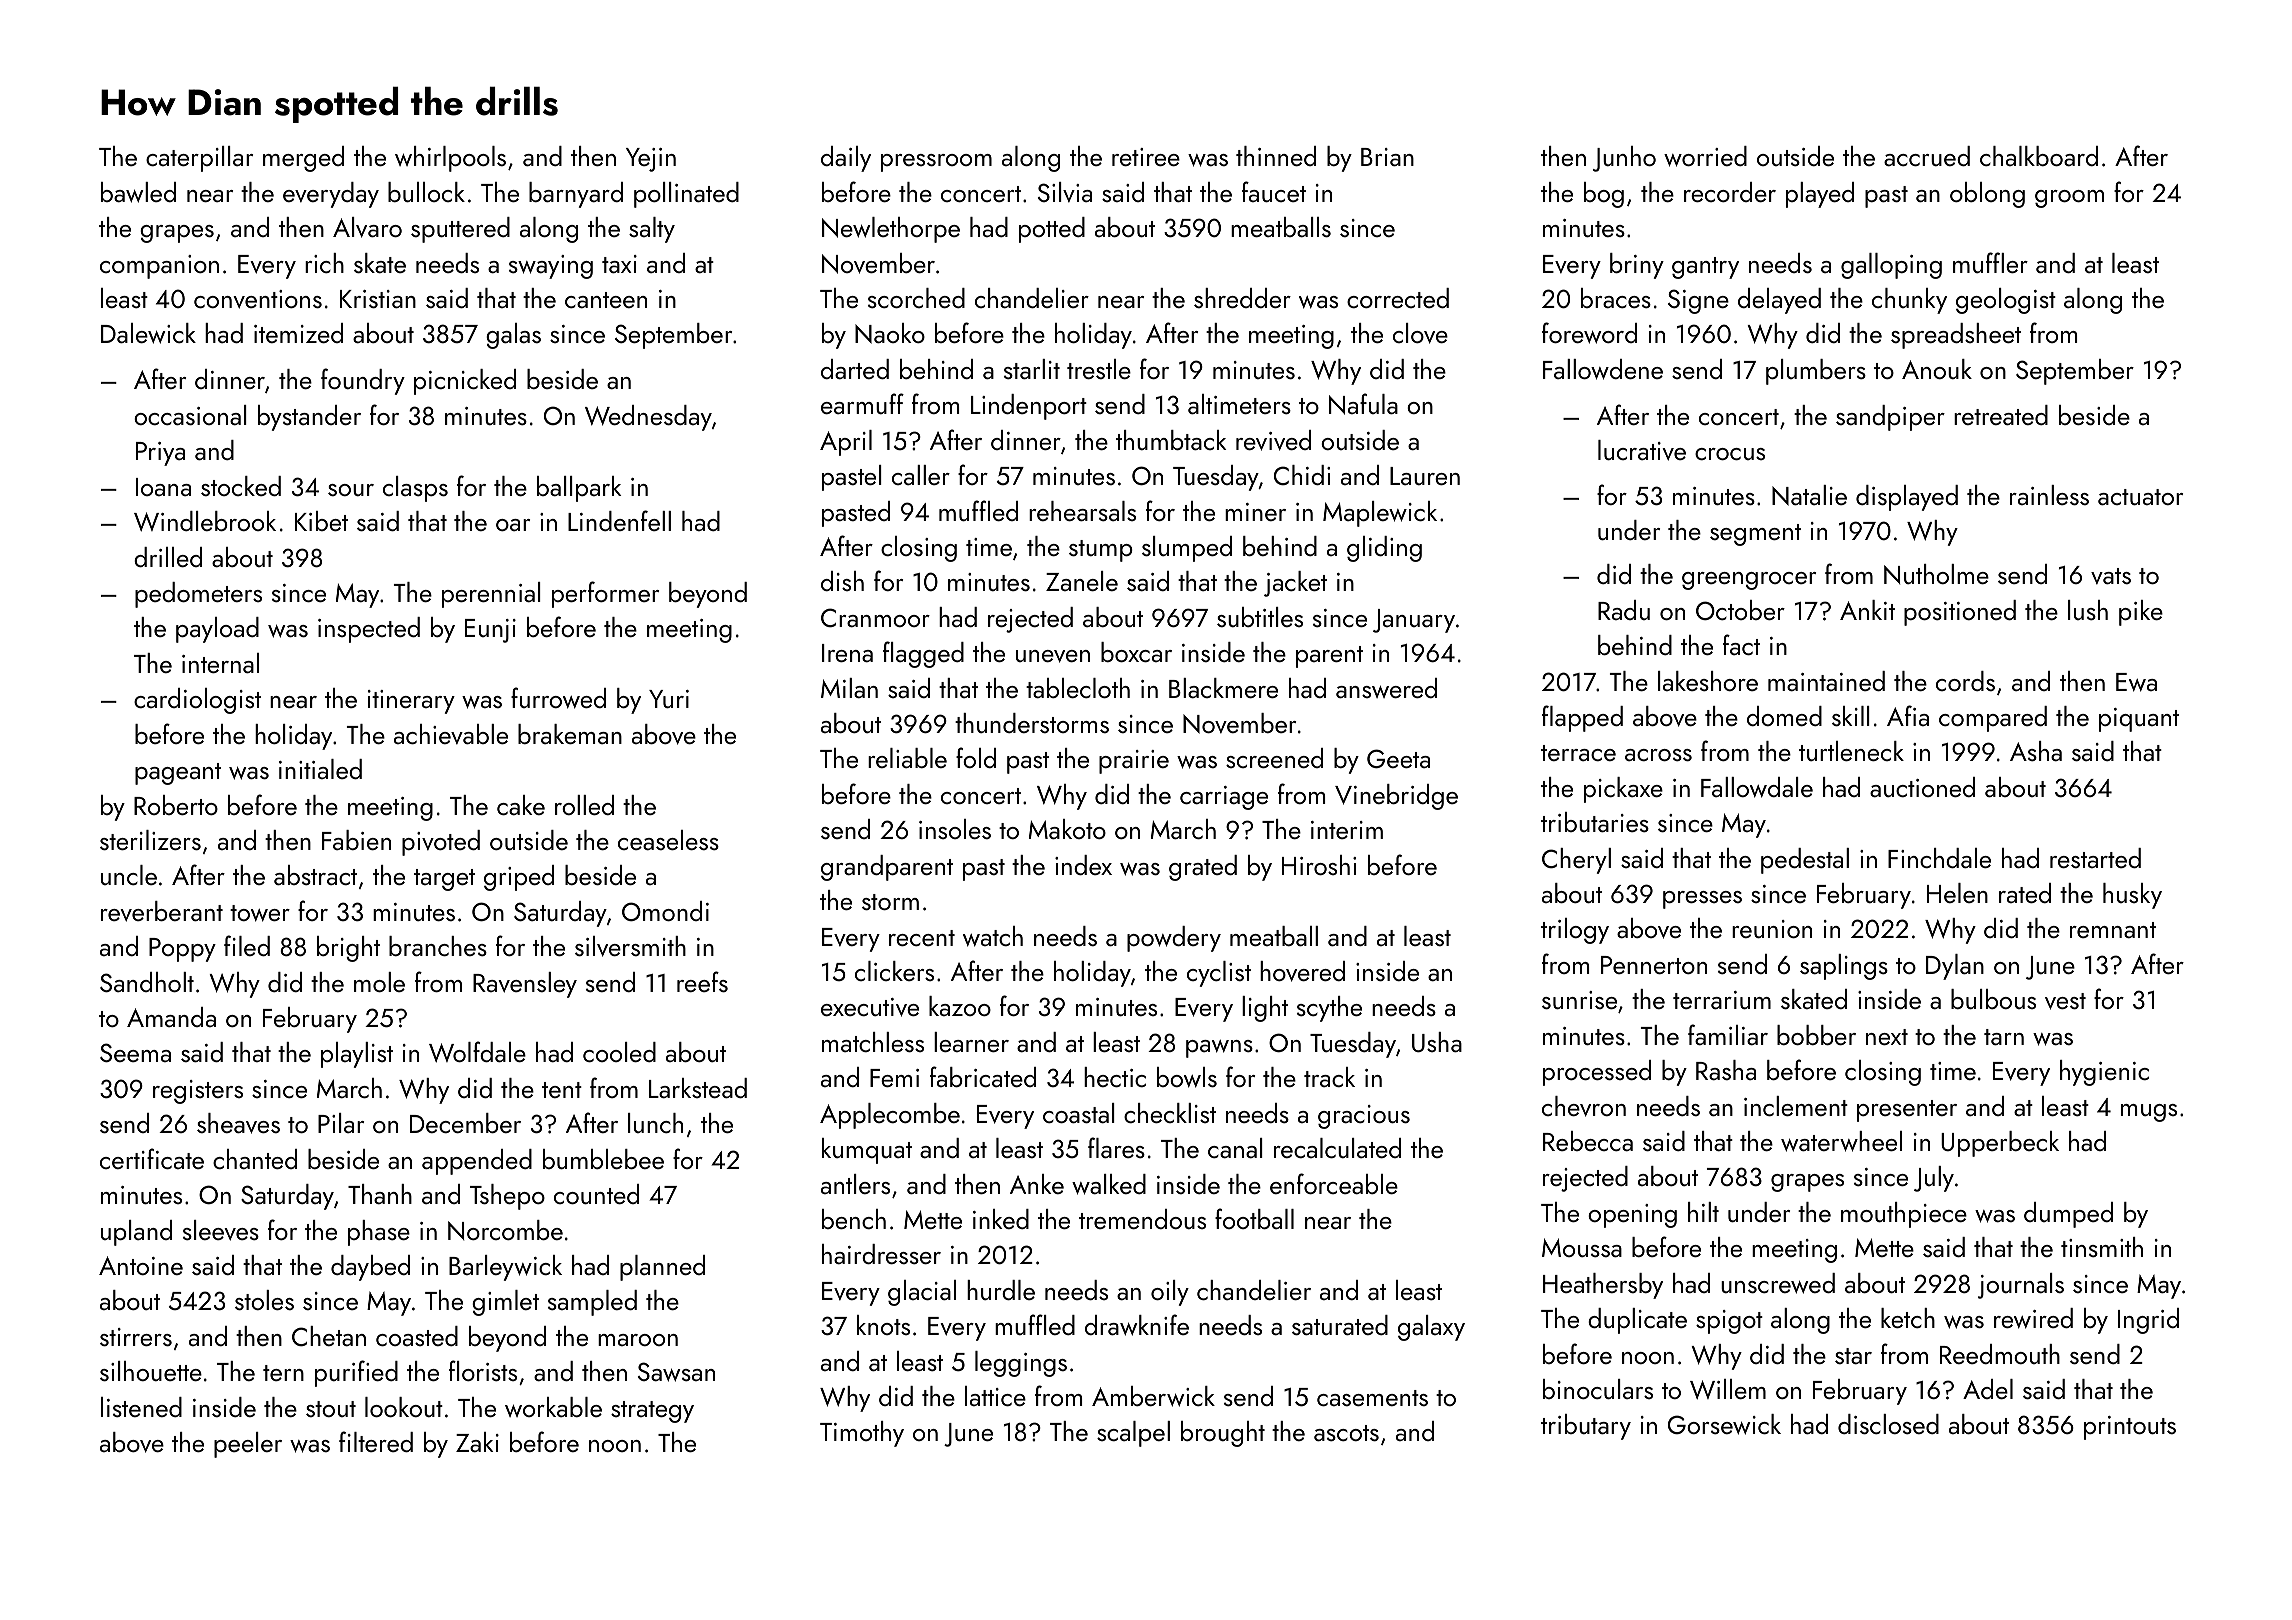 Image resolution: width=2292 pixels, height=1620 pixels. What do you see at coordinates (450, 159) in the page?
I see `whirlpools` at bounding box center [450, 159].
